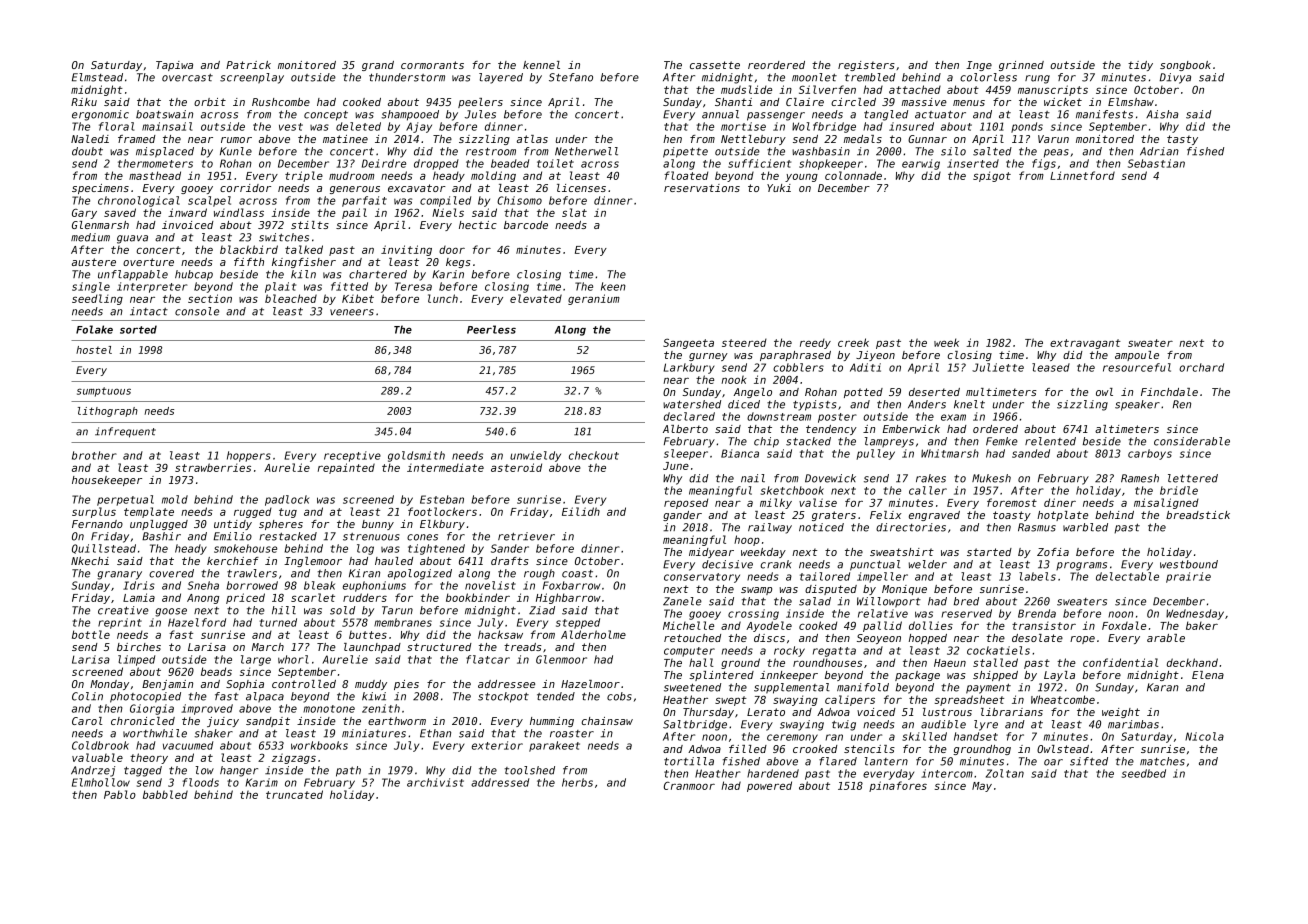 This screenshot has width=1308, height=924. Describe the element at coordinates (435, 782) in the screenshot. I see `archivist` at that location.
